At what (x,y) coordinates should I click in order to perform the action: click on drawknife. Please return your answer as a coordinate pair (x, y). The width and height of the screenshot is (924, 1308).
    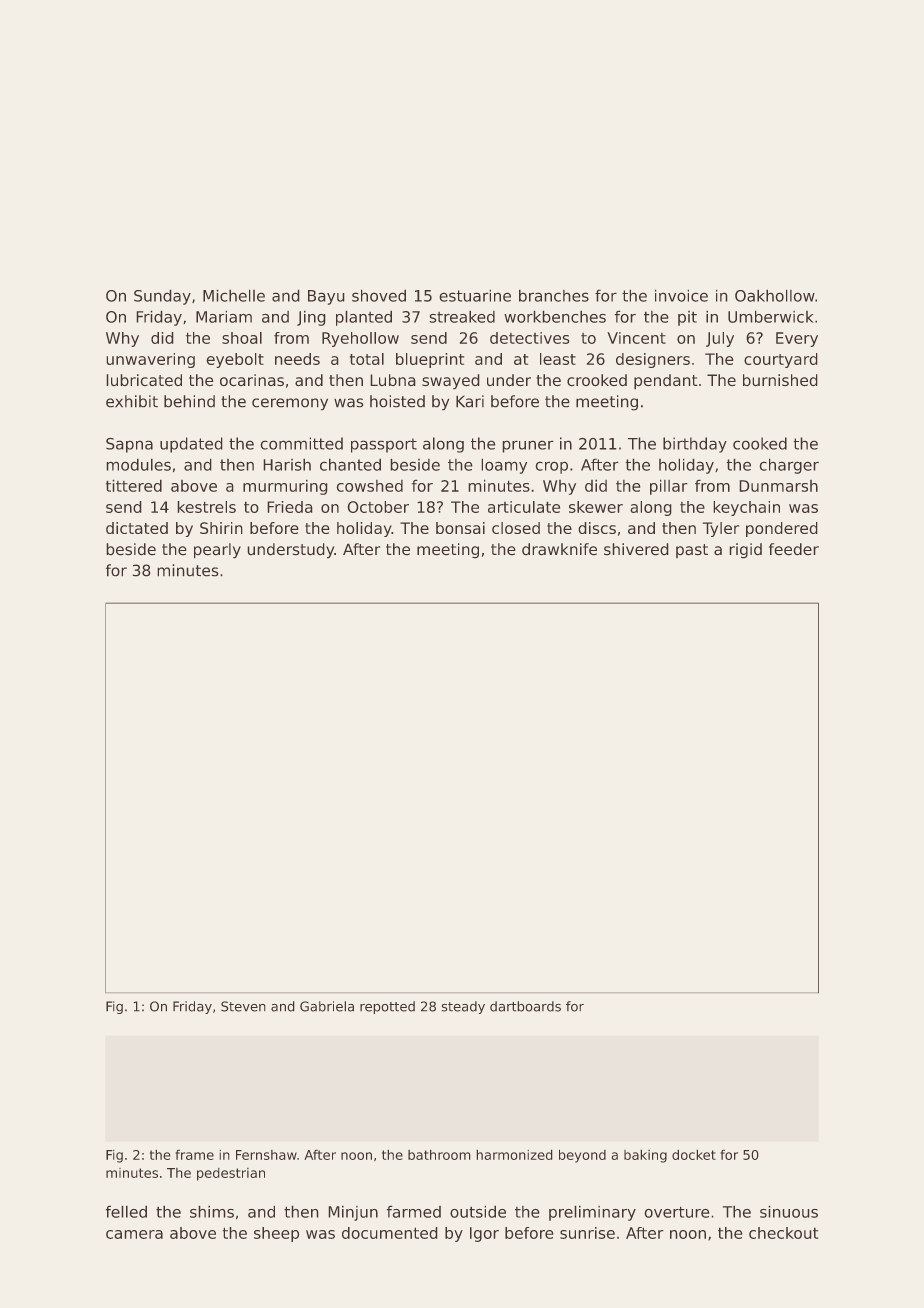
    Looking at the image, I should click on (559, 549).
